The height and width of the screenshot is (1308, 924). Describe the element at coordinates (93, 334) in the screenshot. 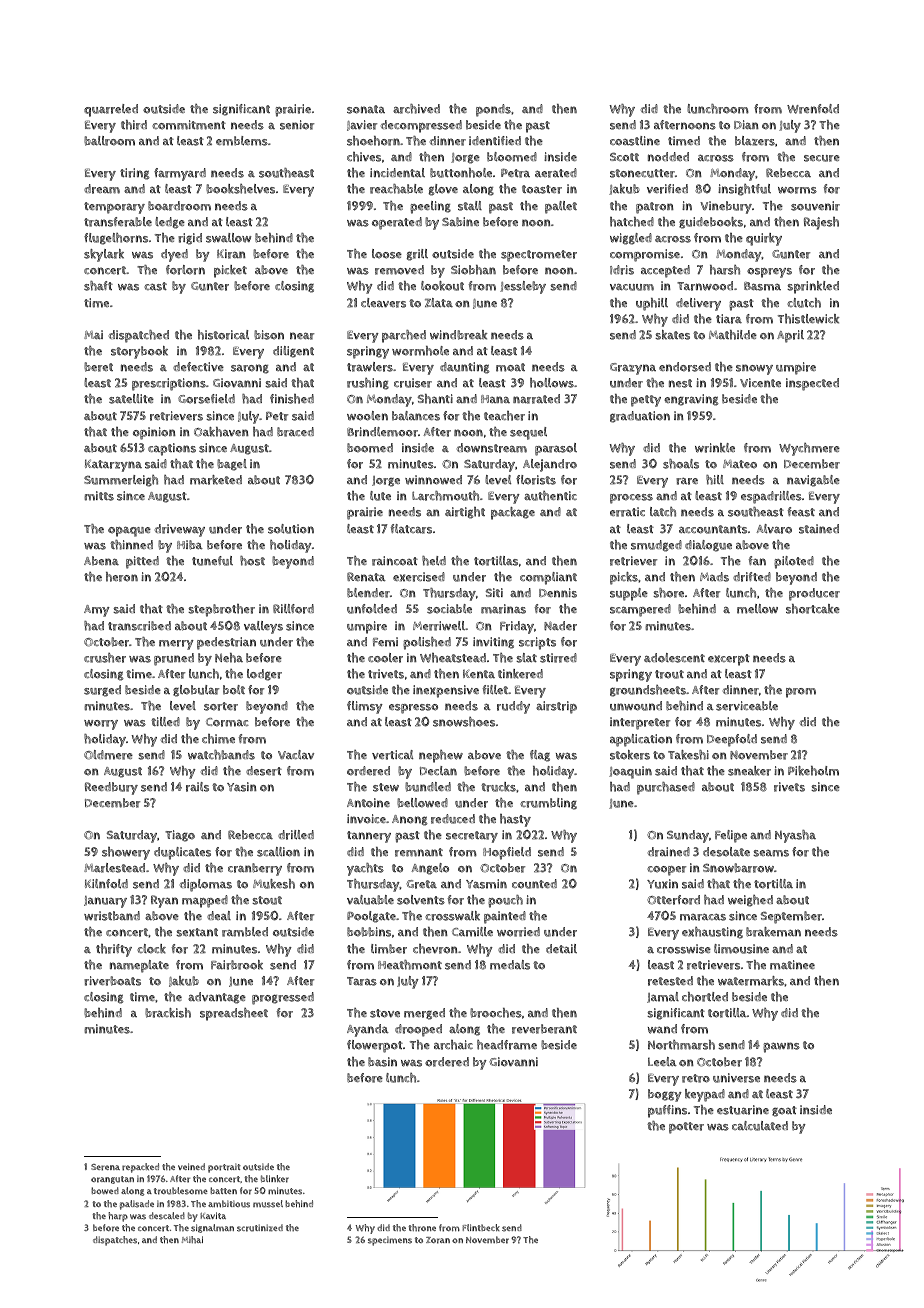

I see `Mai` at that location.
